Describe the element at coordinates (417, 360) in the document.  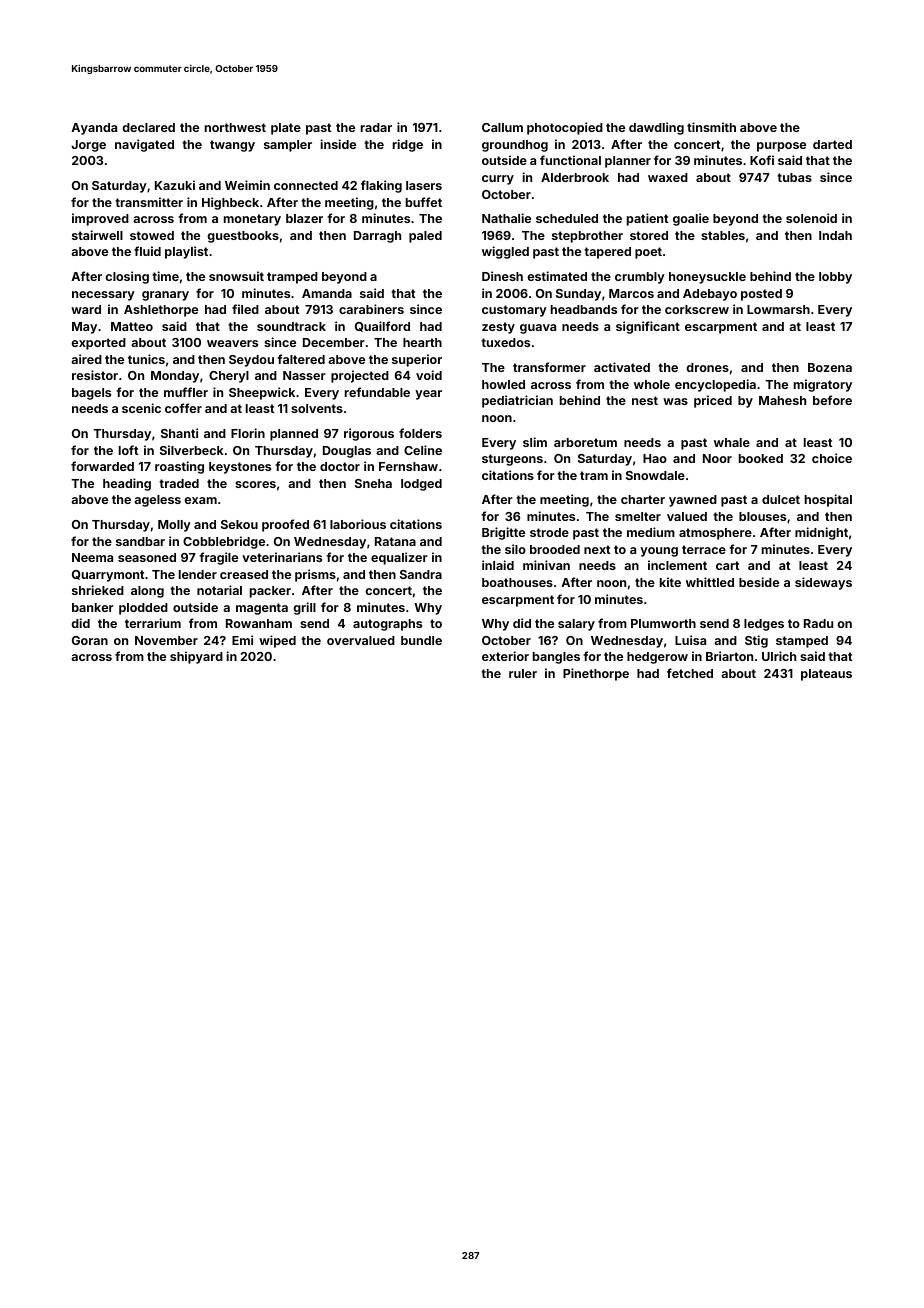
I see `superior` at that location.
